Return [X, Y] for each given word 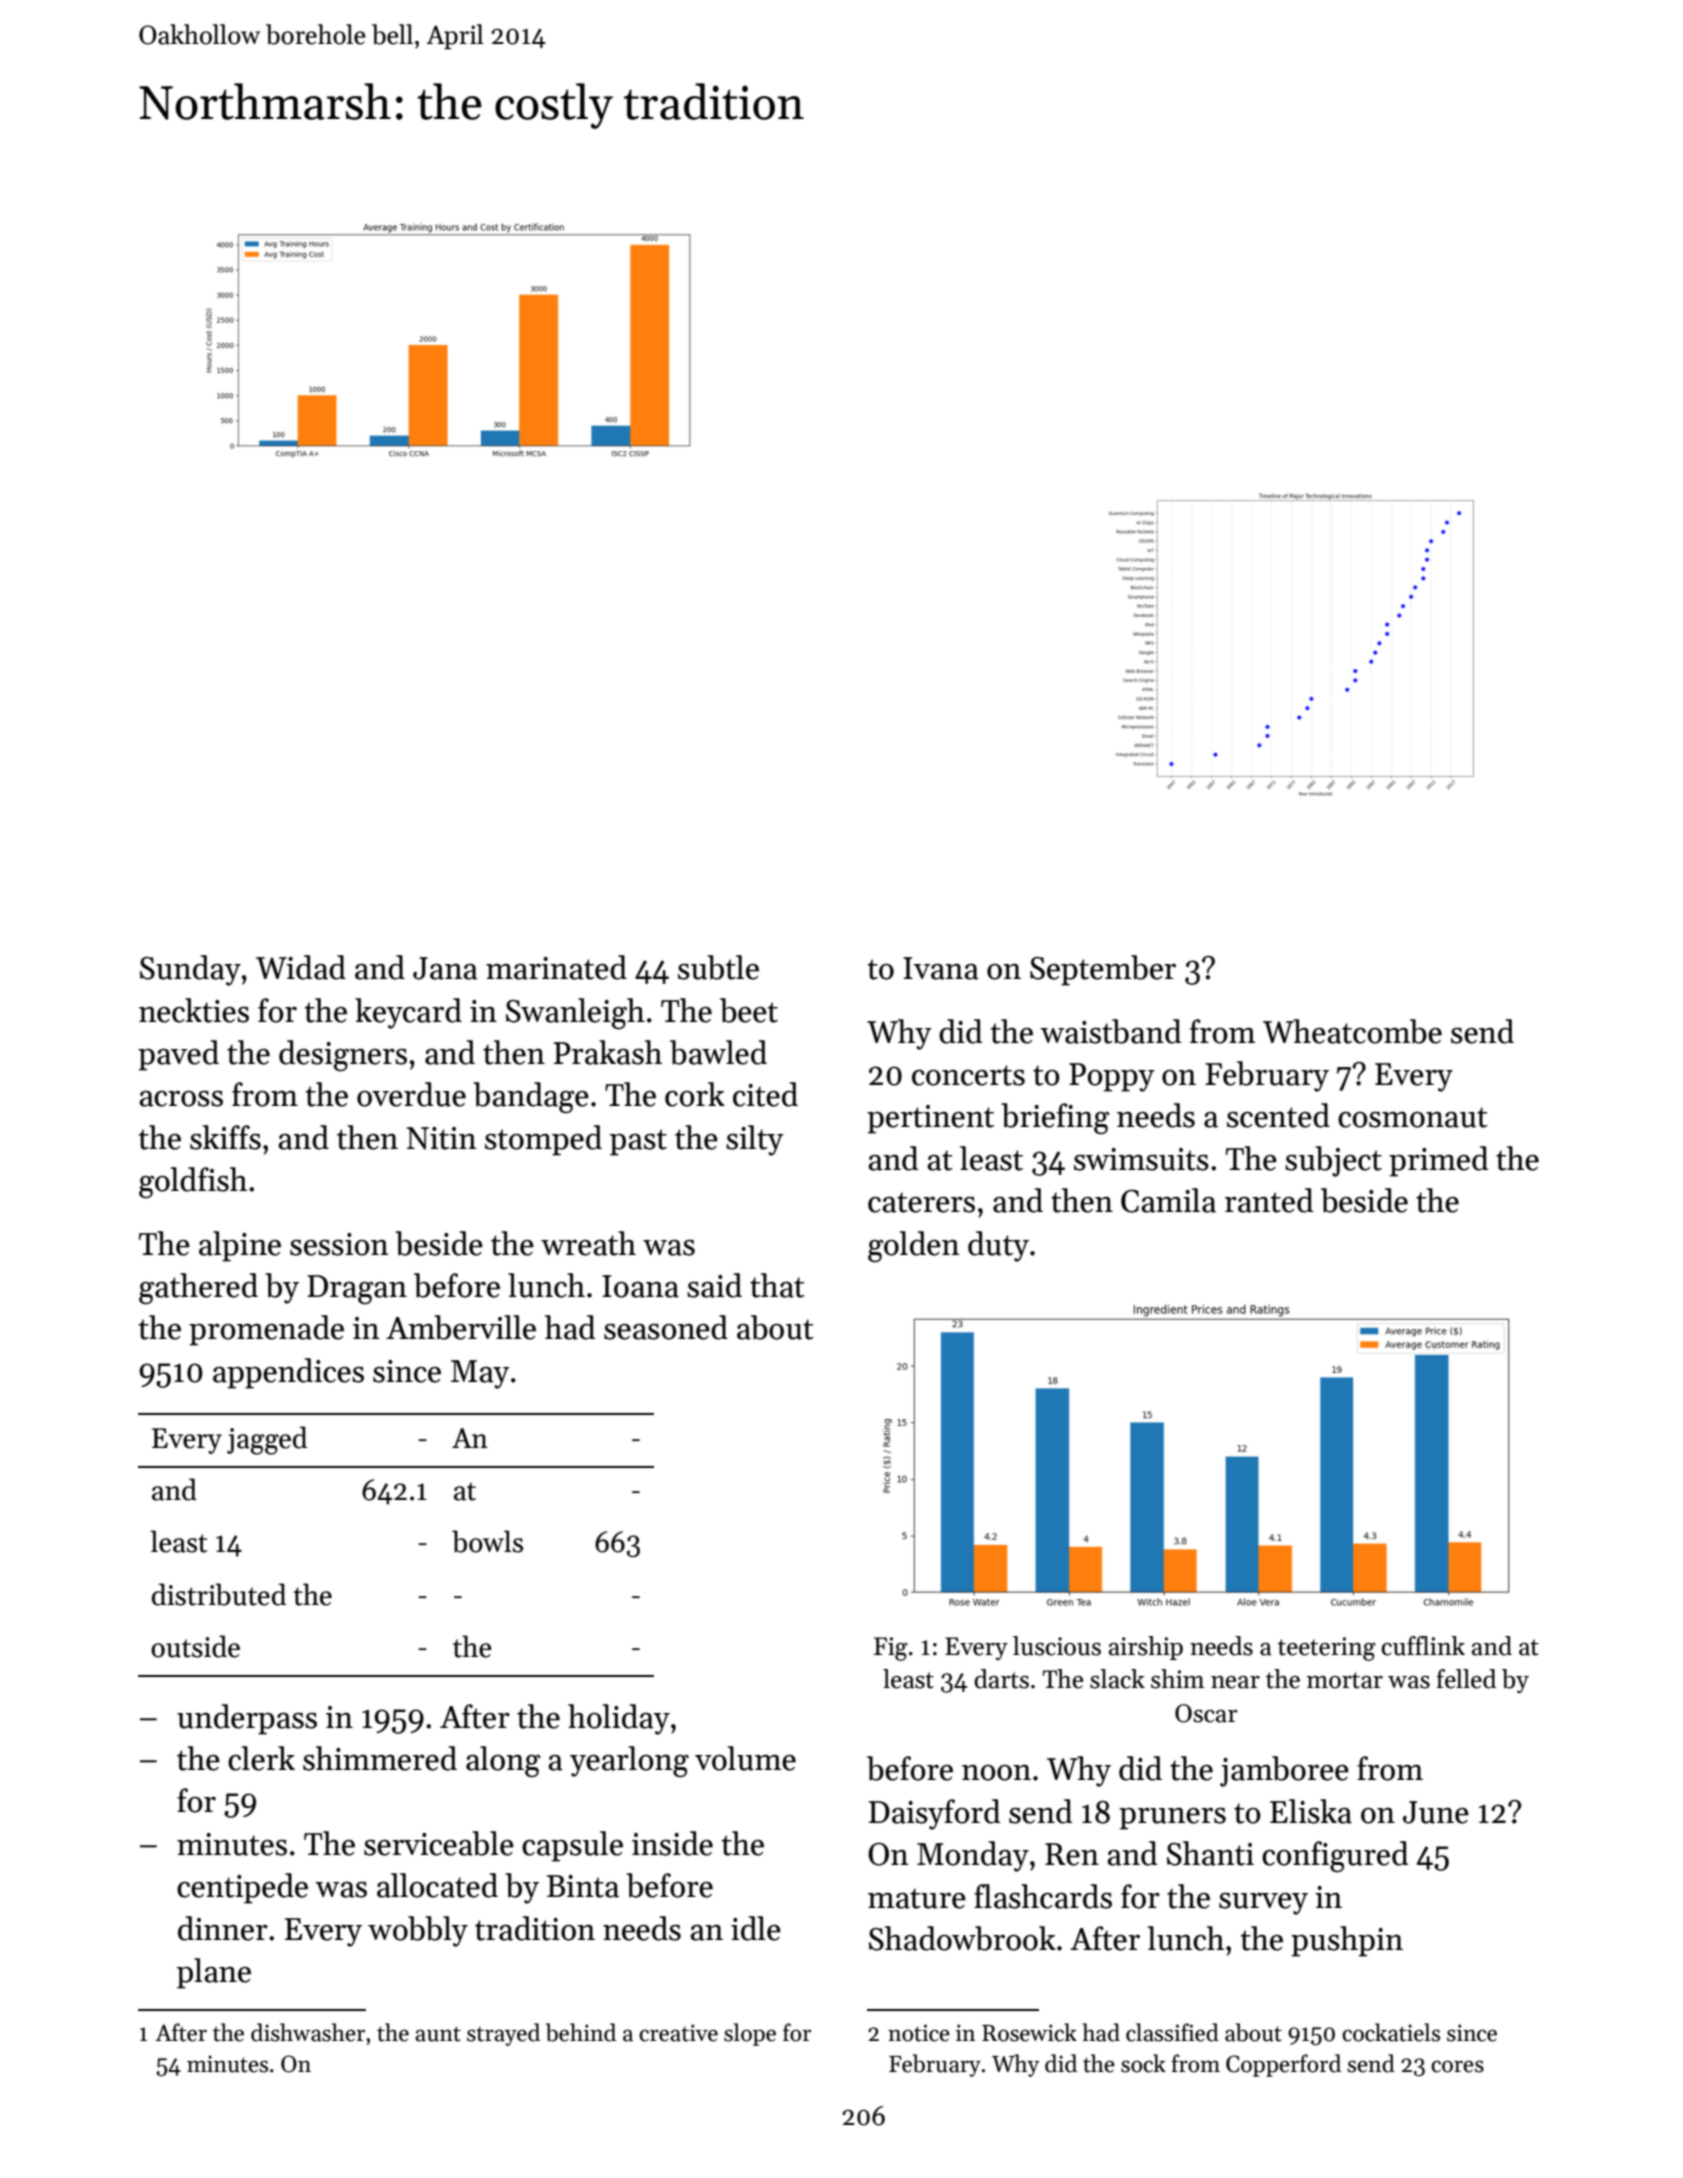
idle [756, 1928]
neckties [194, 1010]
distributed [219, 1594]
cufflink [1423, 1646]
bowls [487, 1541]
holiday [619, 1719]
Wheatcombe [1352, 1031]
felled [1466, 1679]
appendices [288, 1373]
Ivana [941, 968]
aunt [438, 2034]
